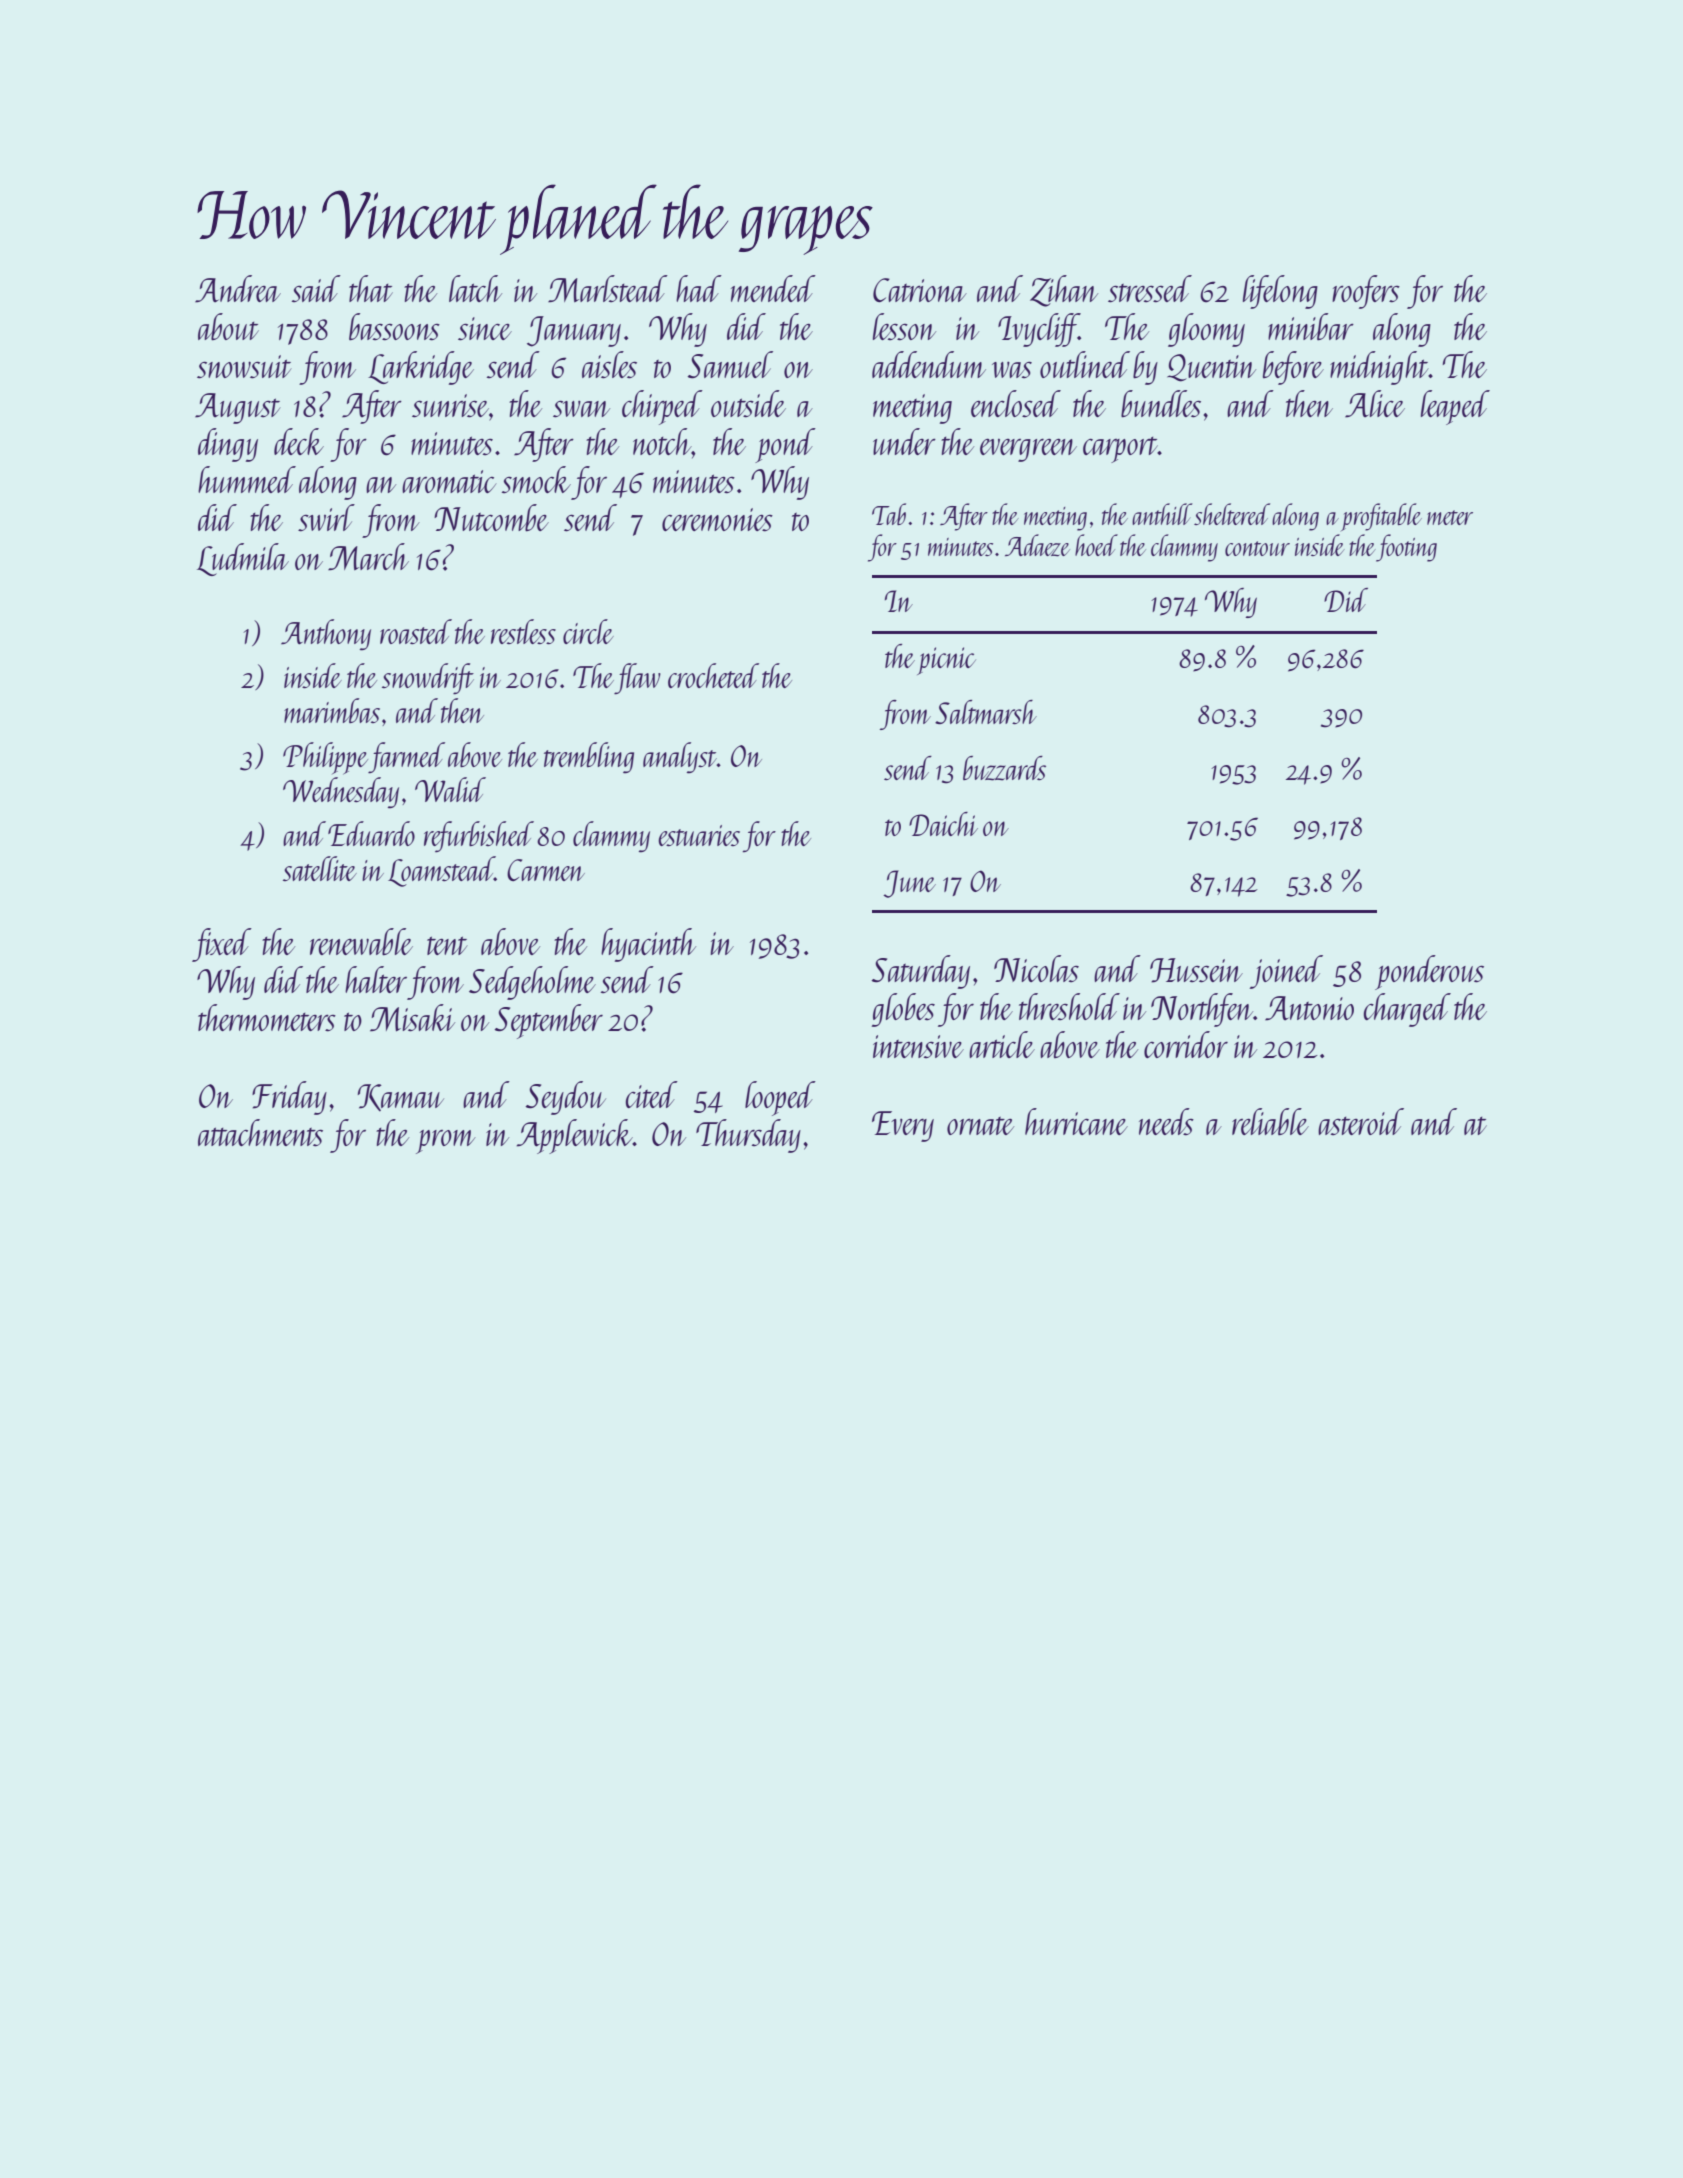 This page has height=2178, width=1683. Describe the element at coordinates (479, 836) in the page. I see `refurbished` at that location.
